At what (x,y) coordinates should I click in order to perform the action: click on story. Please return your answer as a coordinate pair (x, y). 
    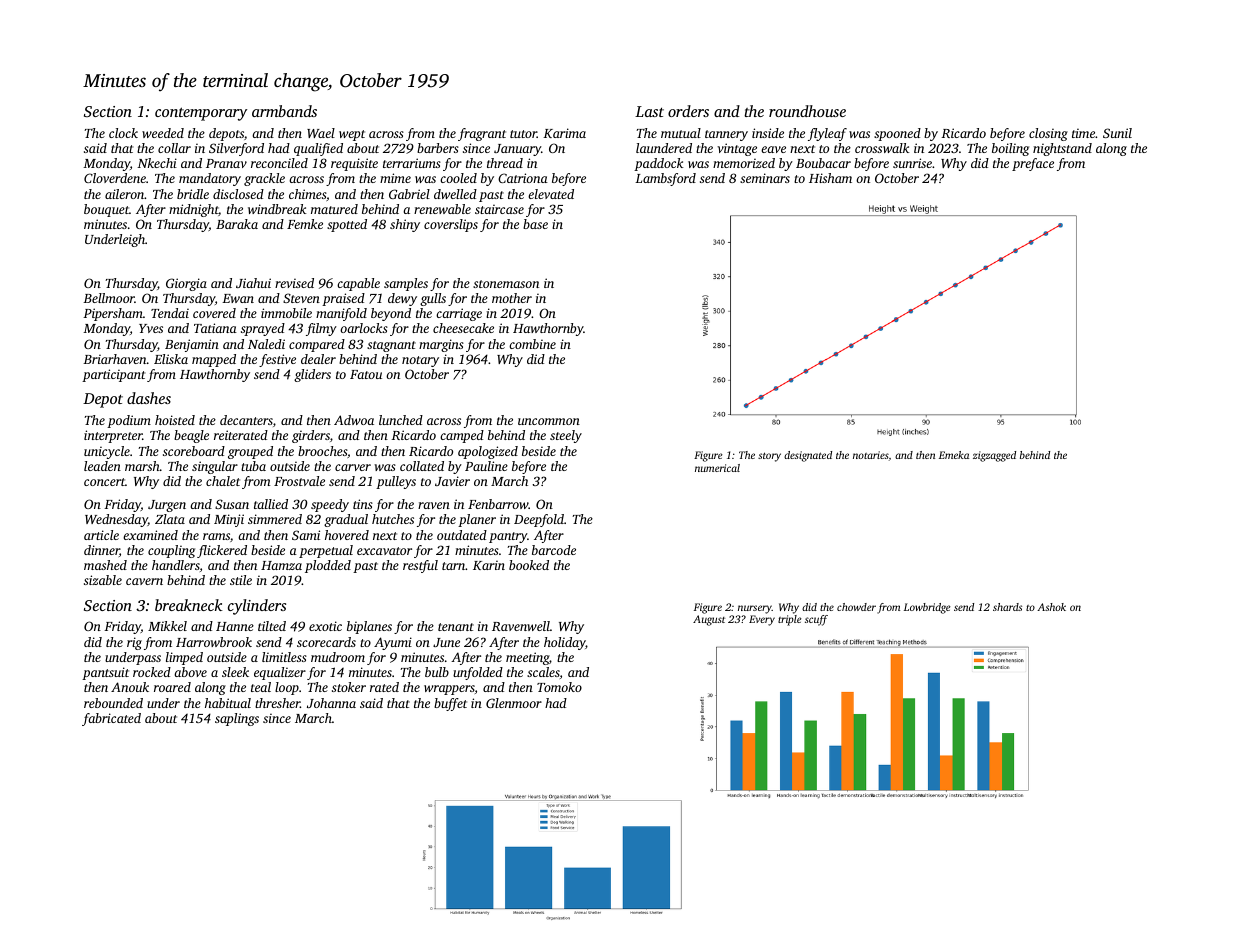
    Looking at the image, I should click on (769, 457).
